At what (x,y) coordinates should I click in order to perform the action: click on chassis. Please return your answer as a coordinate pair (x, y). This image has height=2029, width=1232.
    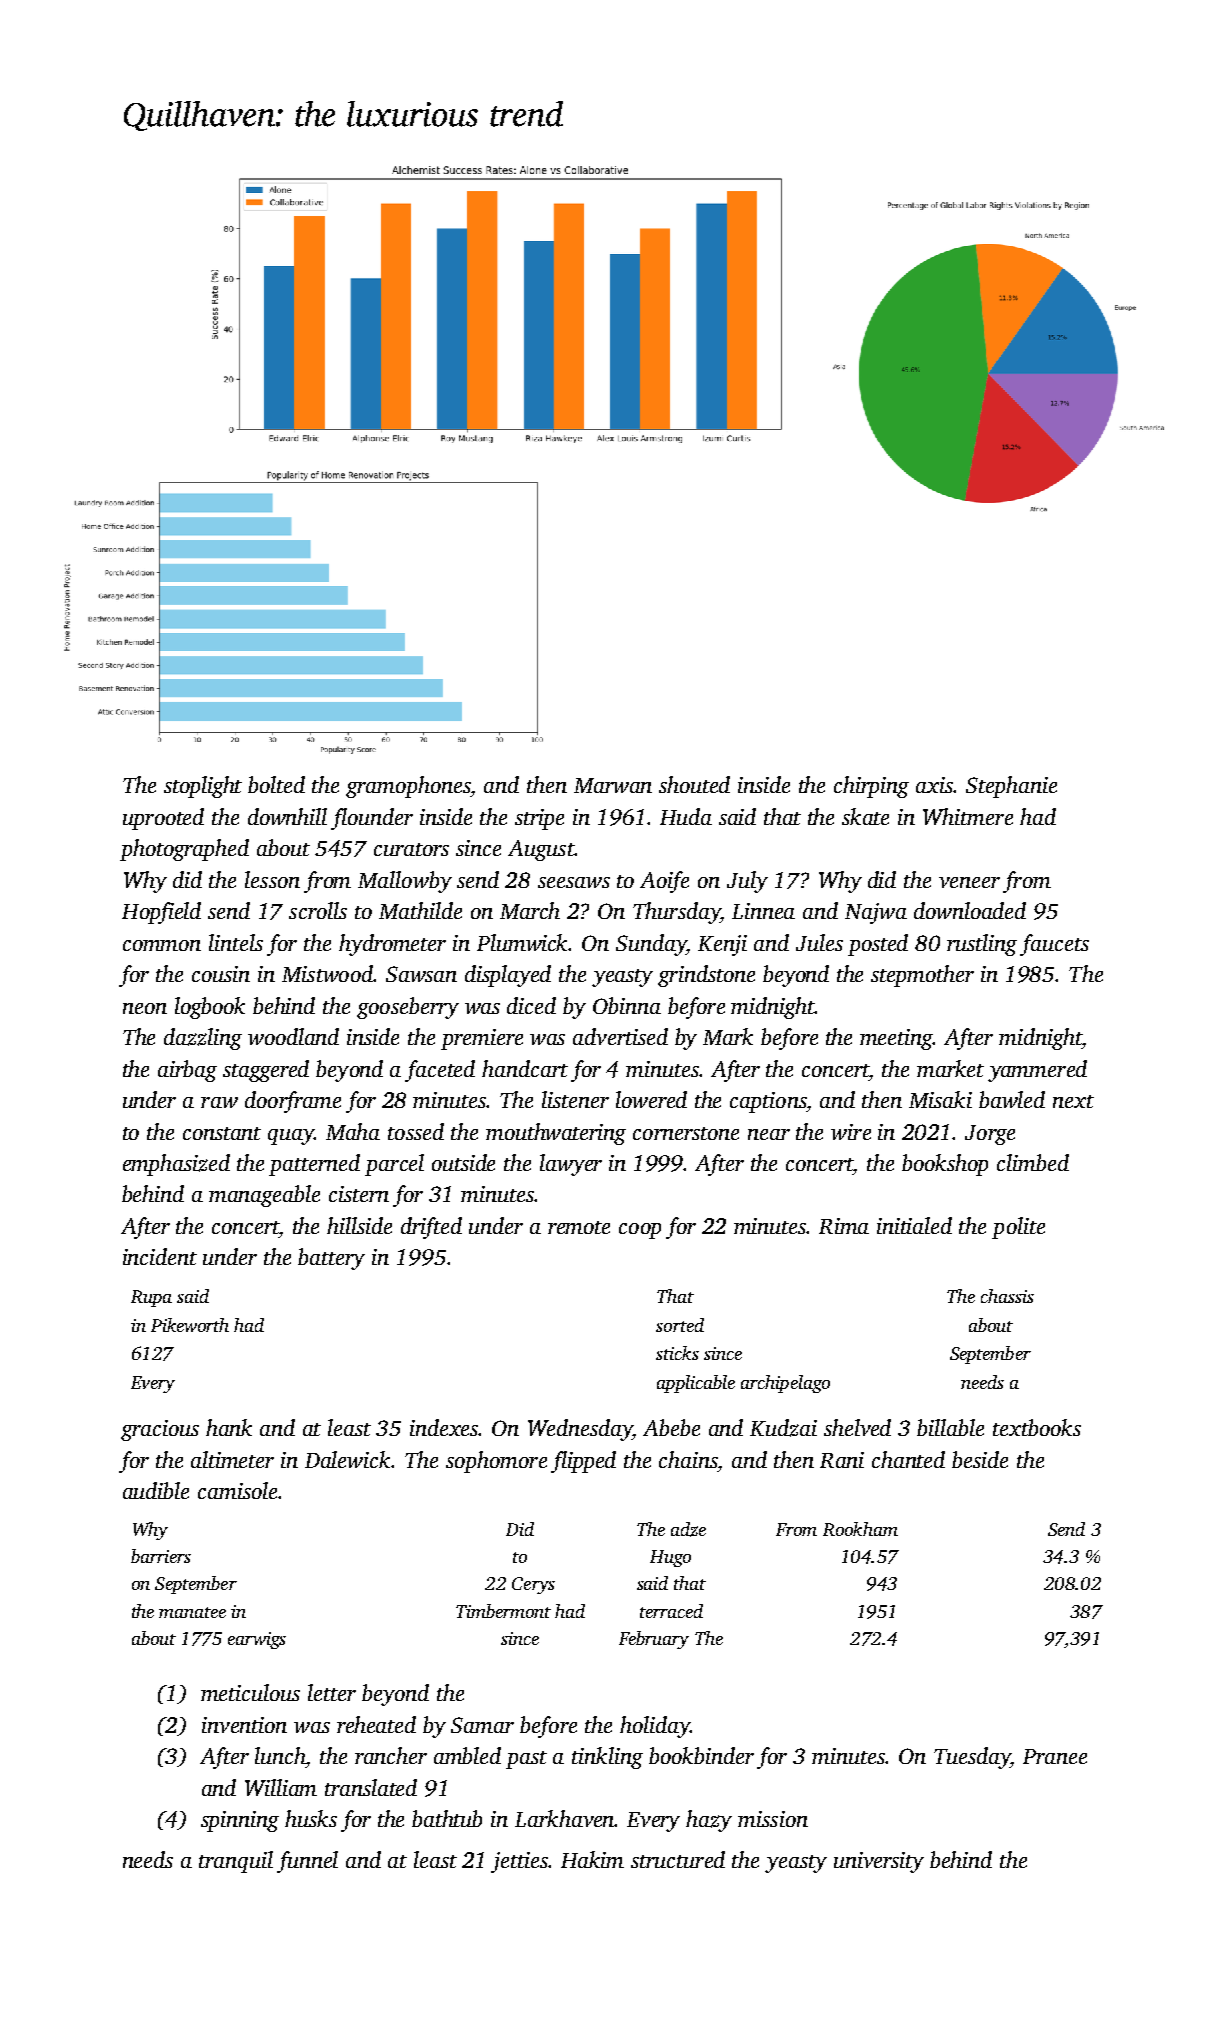
    Looking at the image, I should click on (1007, 1296).
